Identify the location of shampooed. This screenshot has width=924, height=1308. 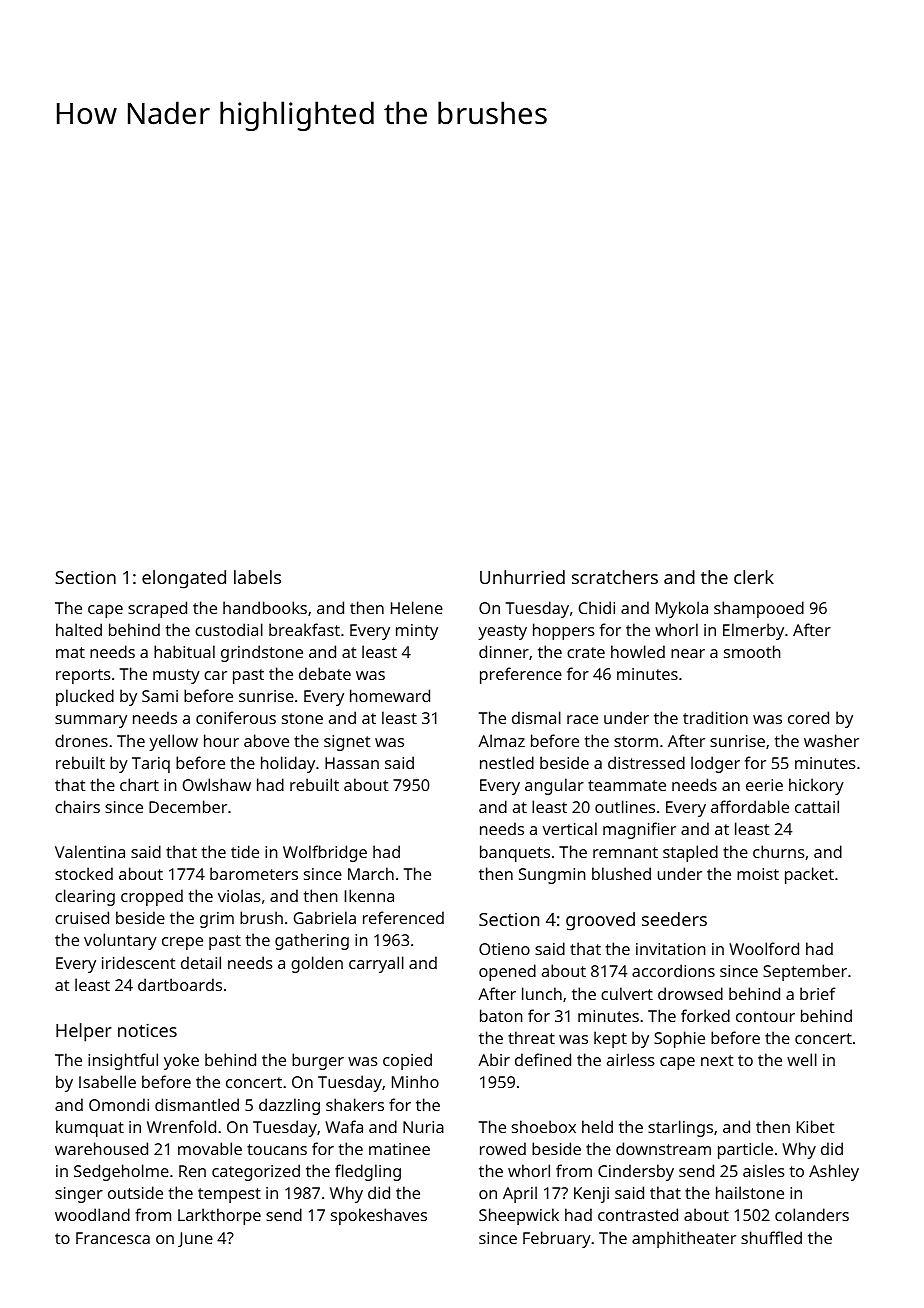
(759, 609).
